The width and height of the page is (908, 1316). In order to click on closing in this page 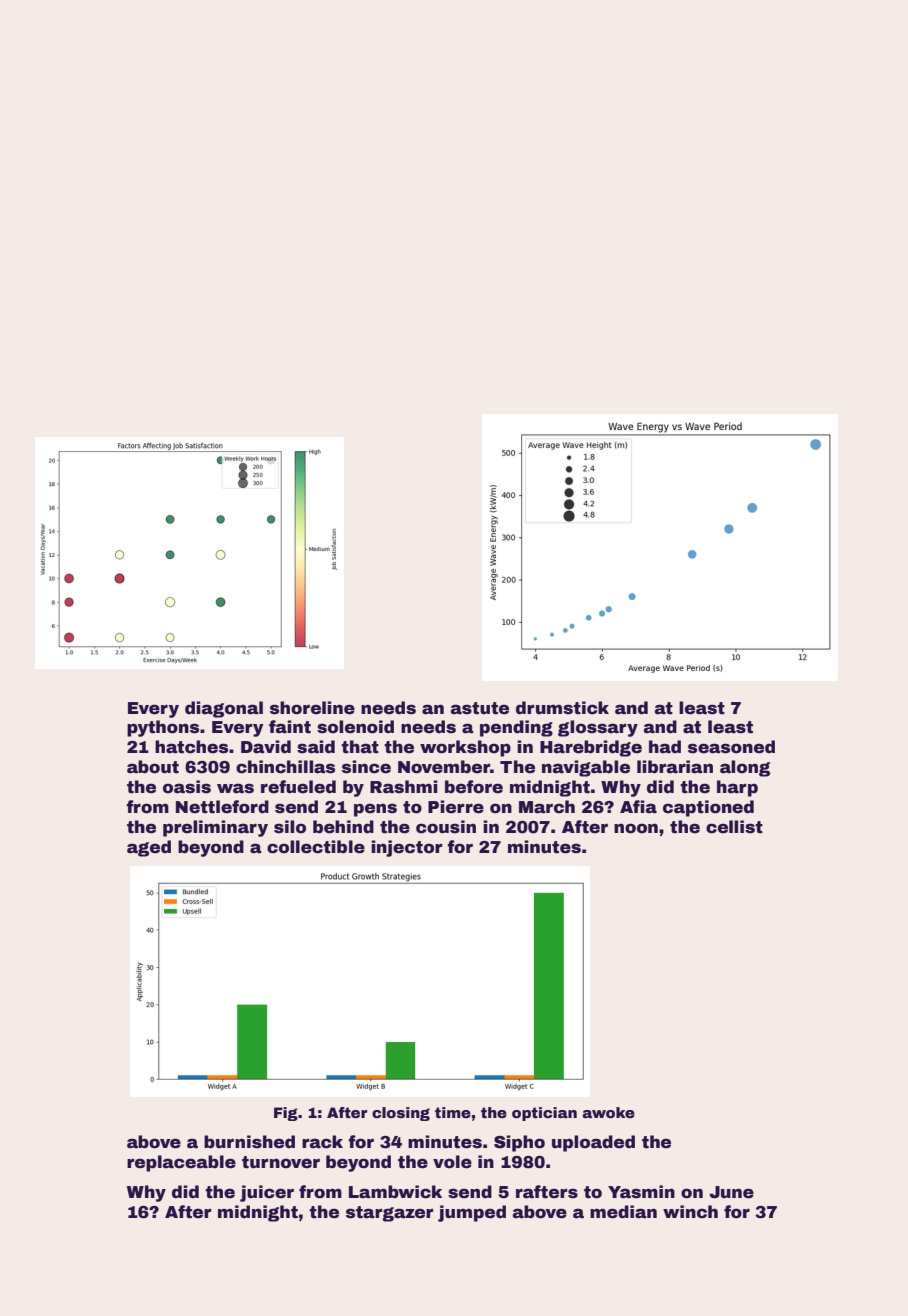, I will do `click(401, 1114)`.
